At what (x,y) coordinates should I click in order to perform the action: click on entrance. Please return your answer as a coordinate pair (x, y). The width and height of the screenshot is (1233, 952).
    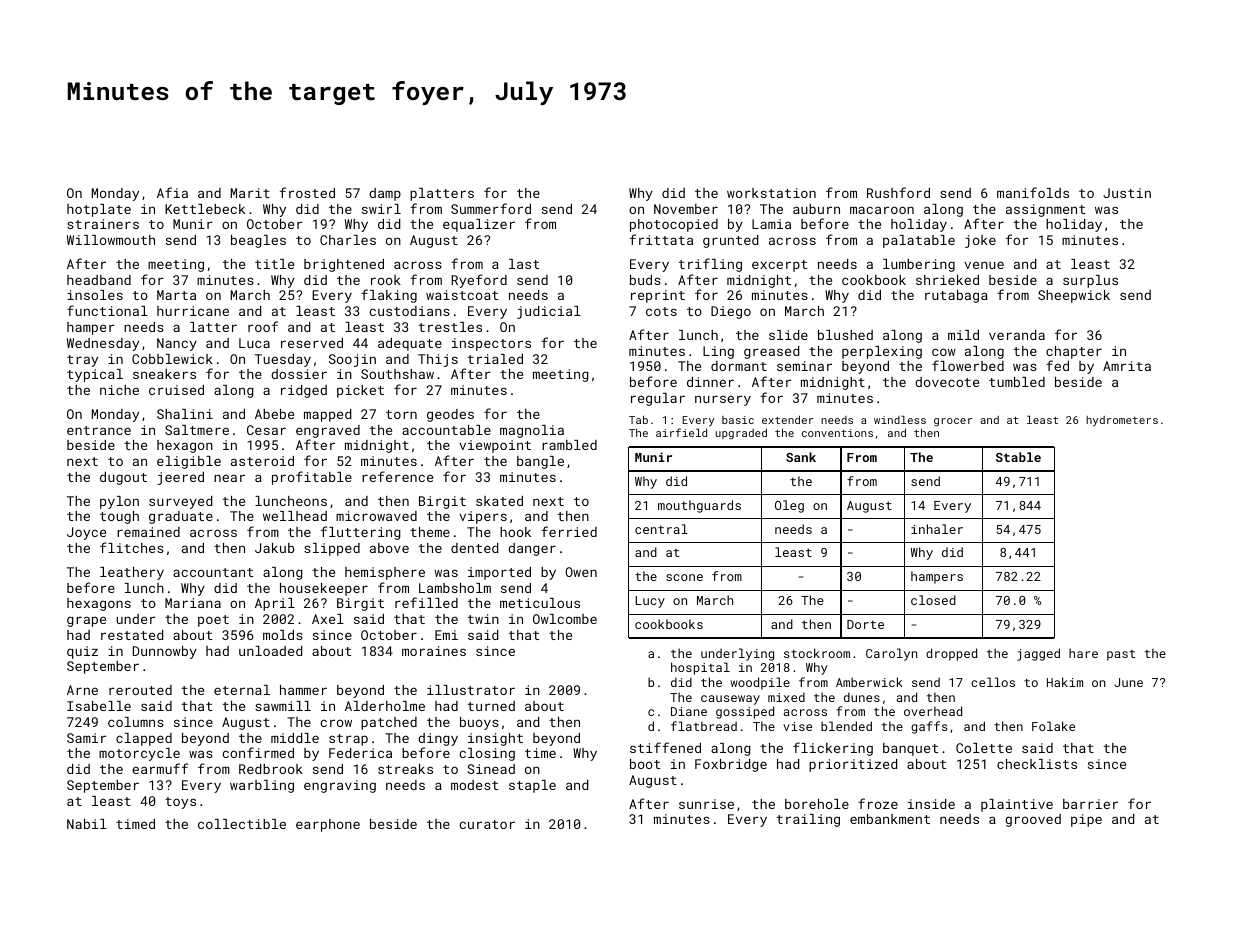
    Looking at the image, I should click on (99, 430).
